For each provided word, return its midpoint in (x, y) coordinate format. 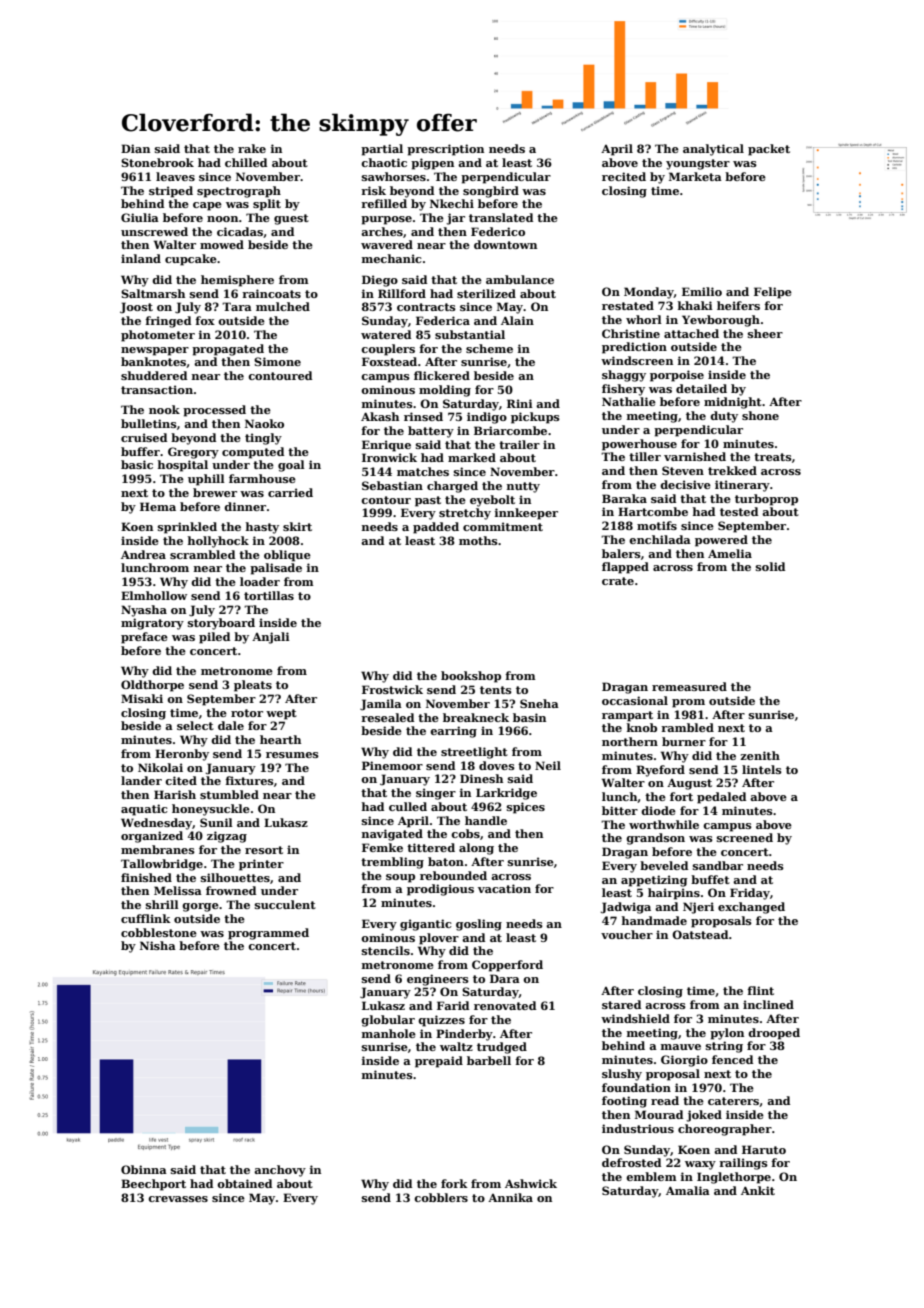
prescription (445, 150)
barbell (489, 1060)
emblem (651, 1176)
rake (252, 148)
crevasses (178, 1199)
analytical (713, 150)
